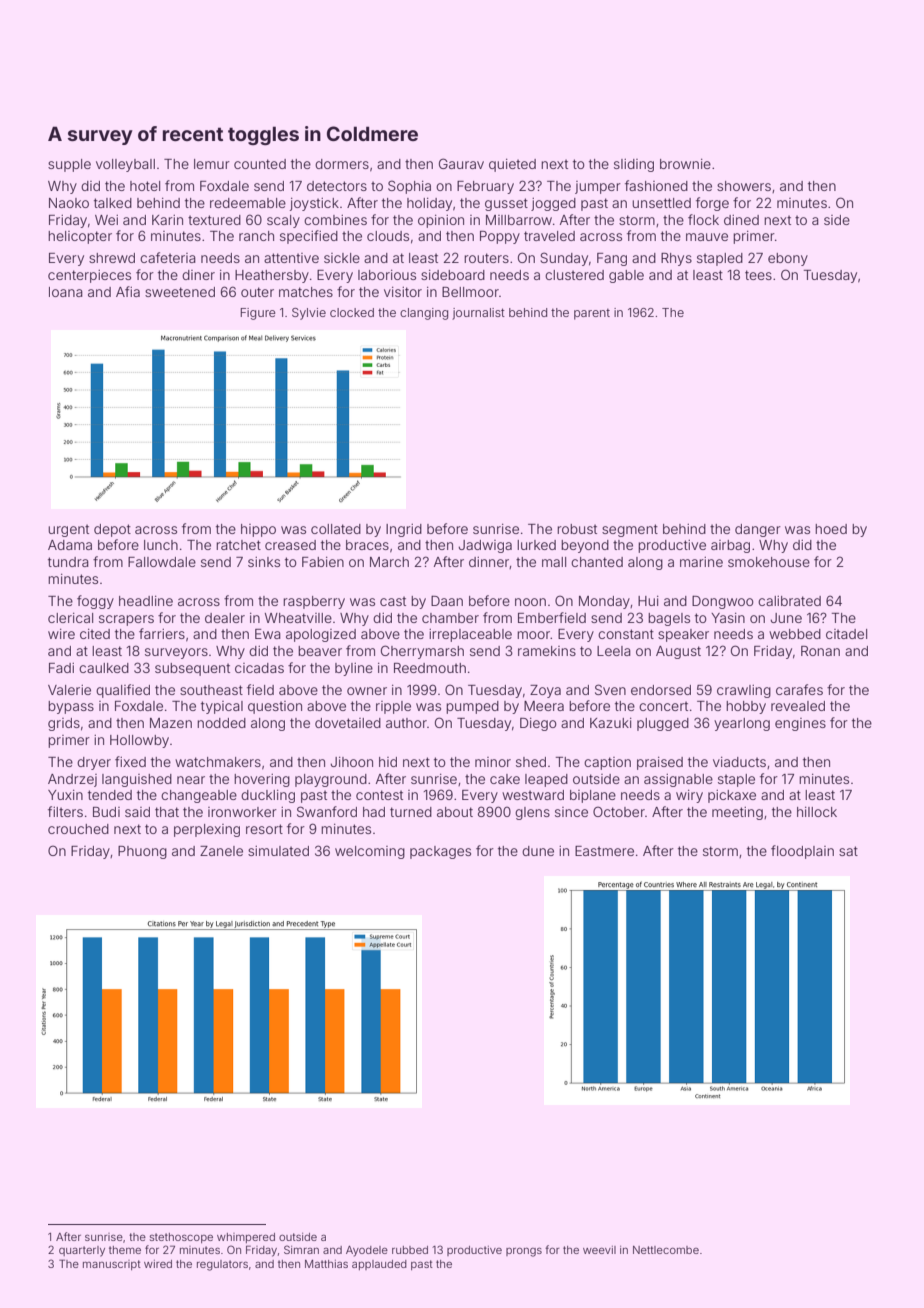 This document has height=1308, width=924. What do you see at coordinates (599, 1250) in the document?
I see `weevil` at bounding box center [599, 1250].
